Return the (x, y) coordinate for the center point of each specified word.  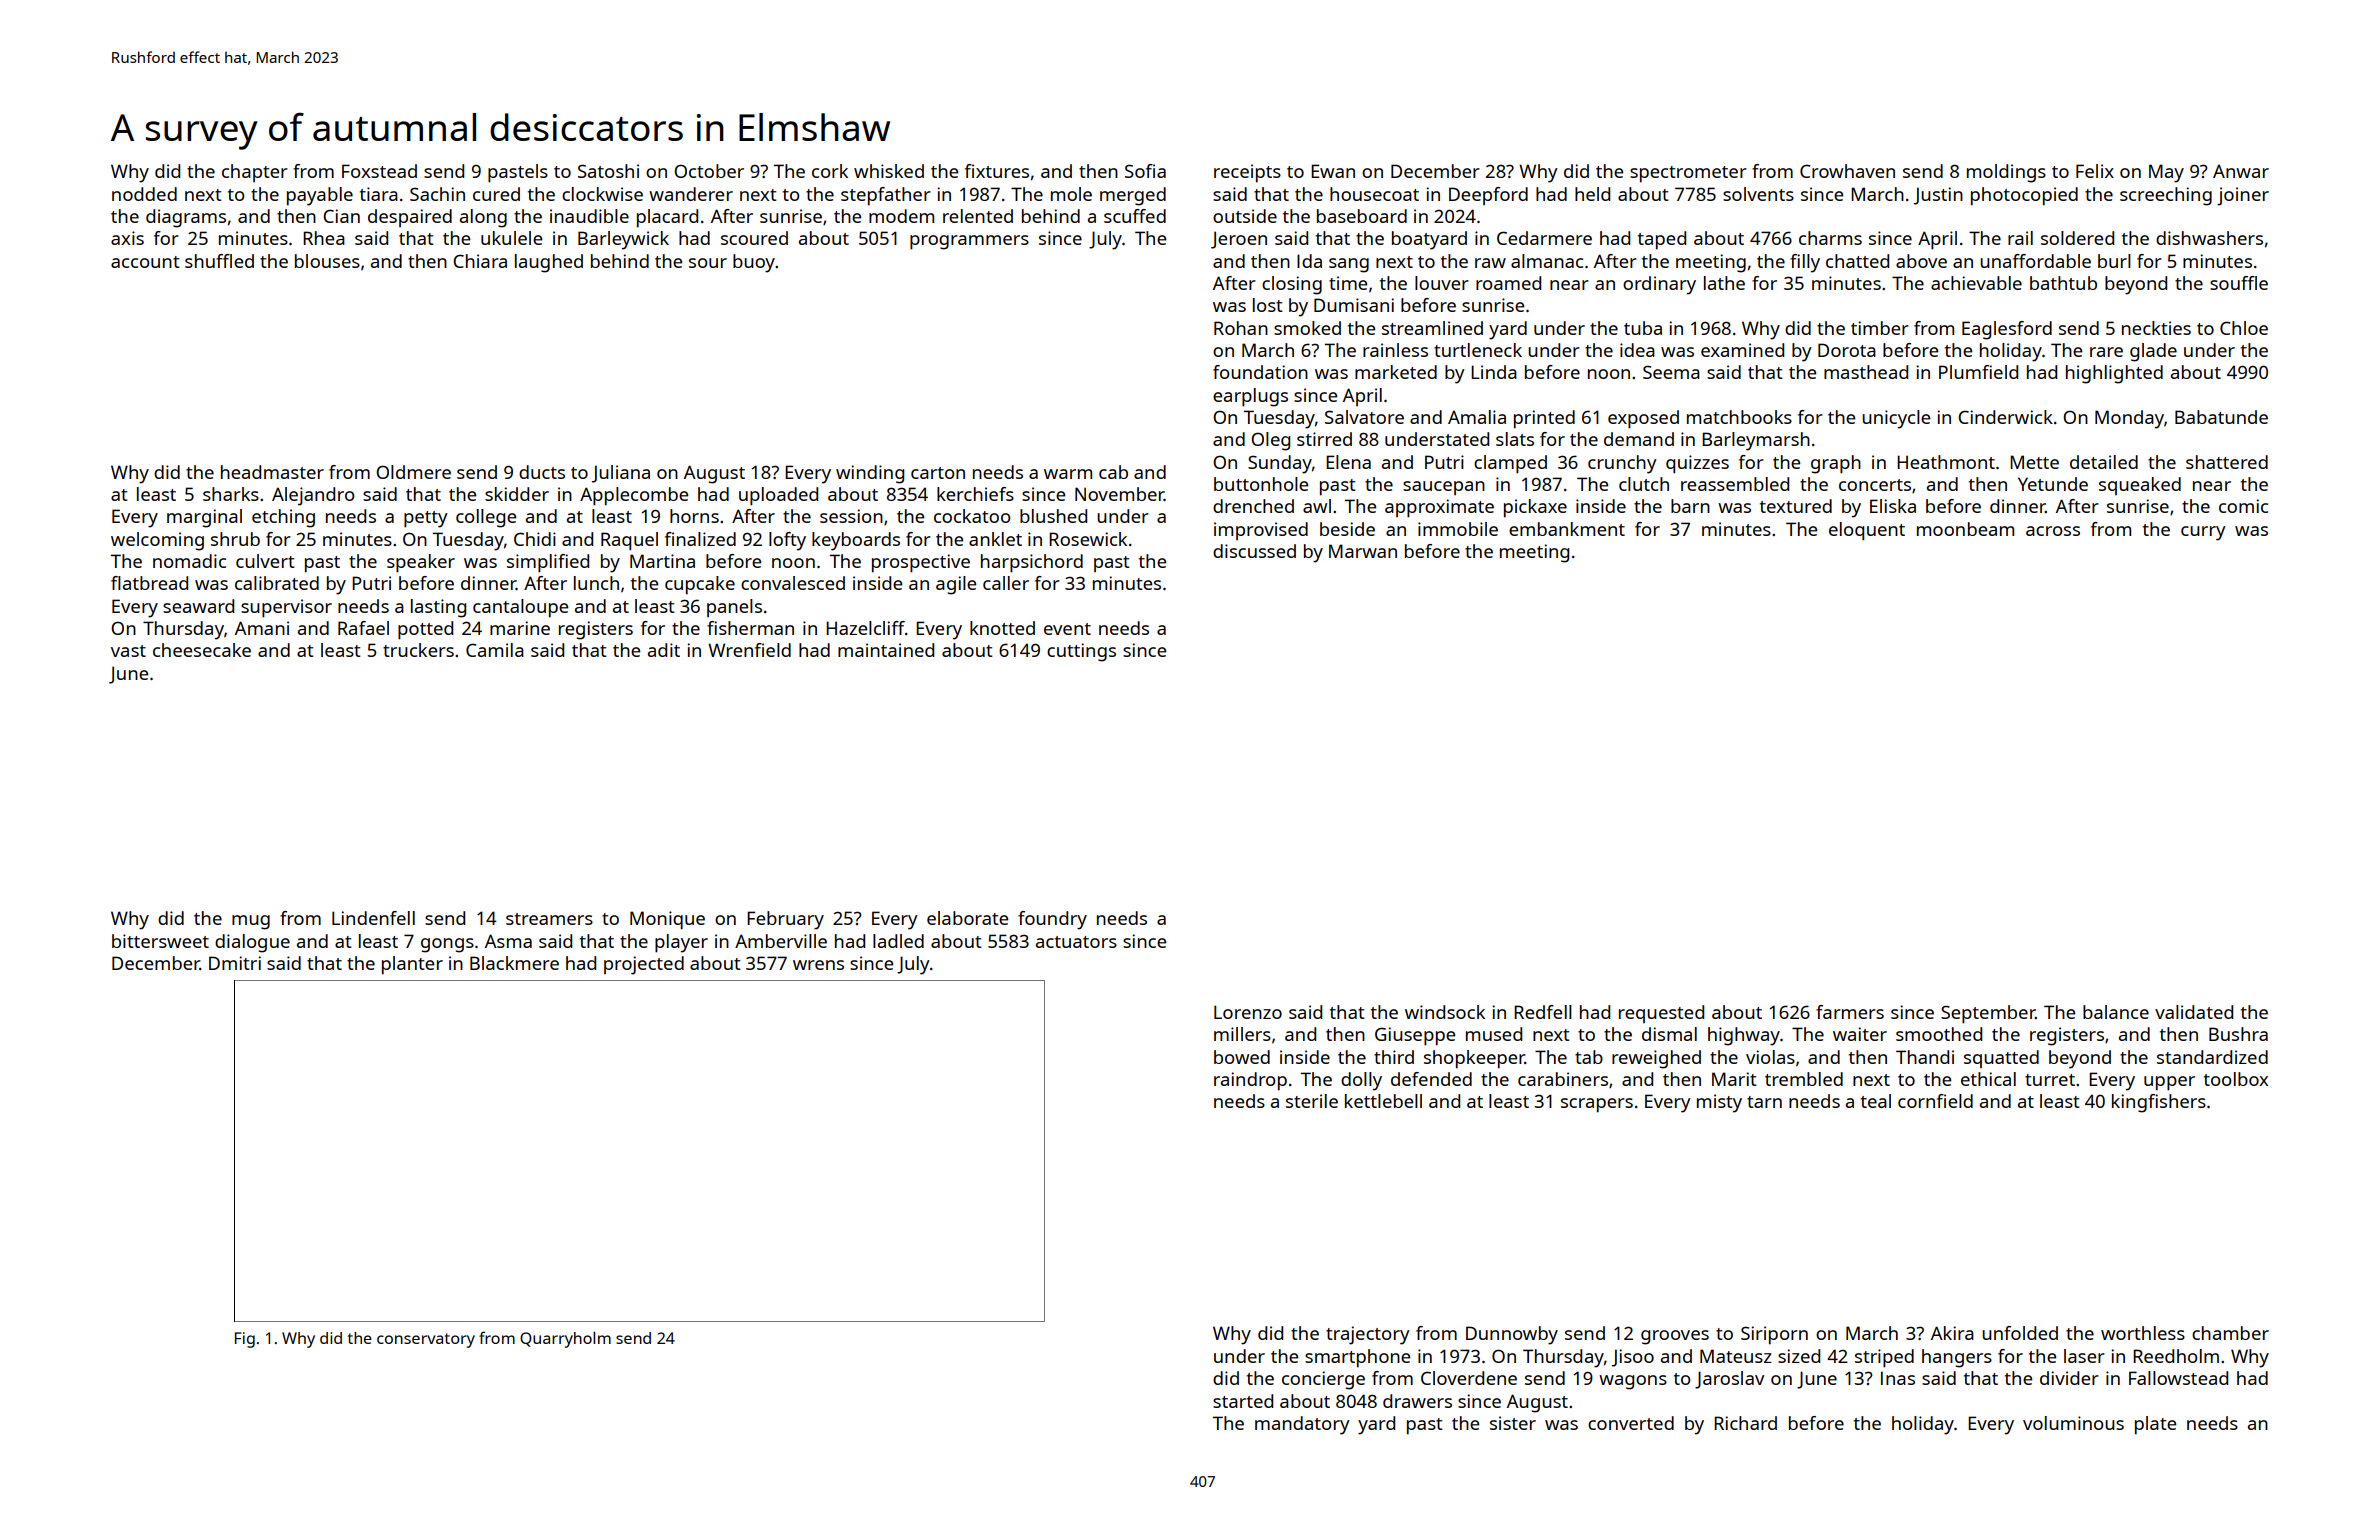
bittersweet (160, 941)
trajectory (1368, 1335)
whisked (889, 171)
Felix (2095, 171)
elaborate (967, 918)
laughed (549, 263)
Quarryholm (565, 1340)
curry (2203, 533)
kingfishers (2159, 1103)
